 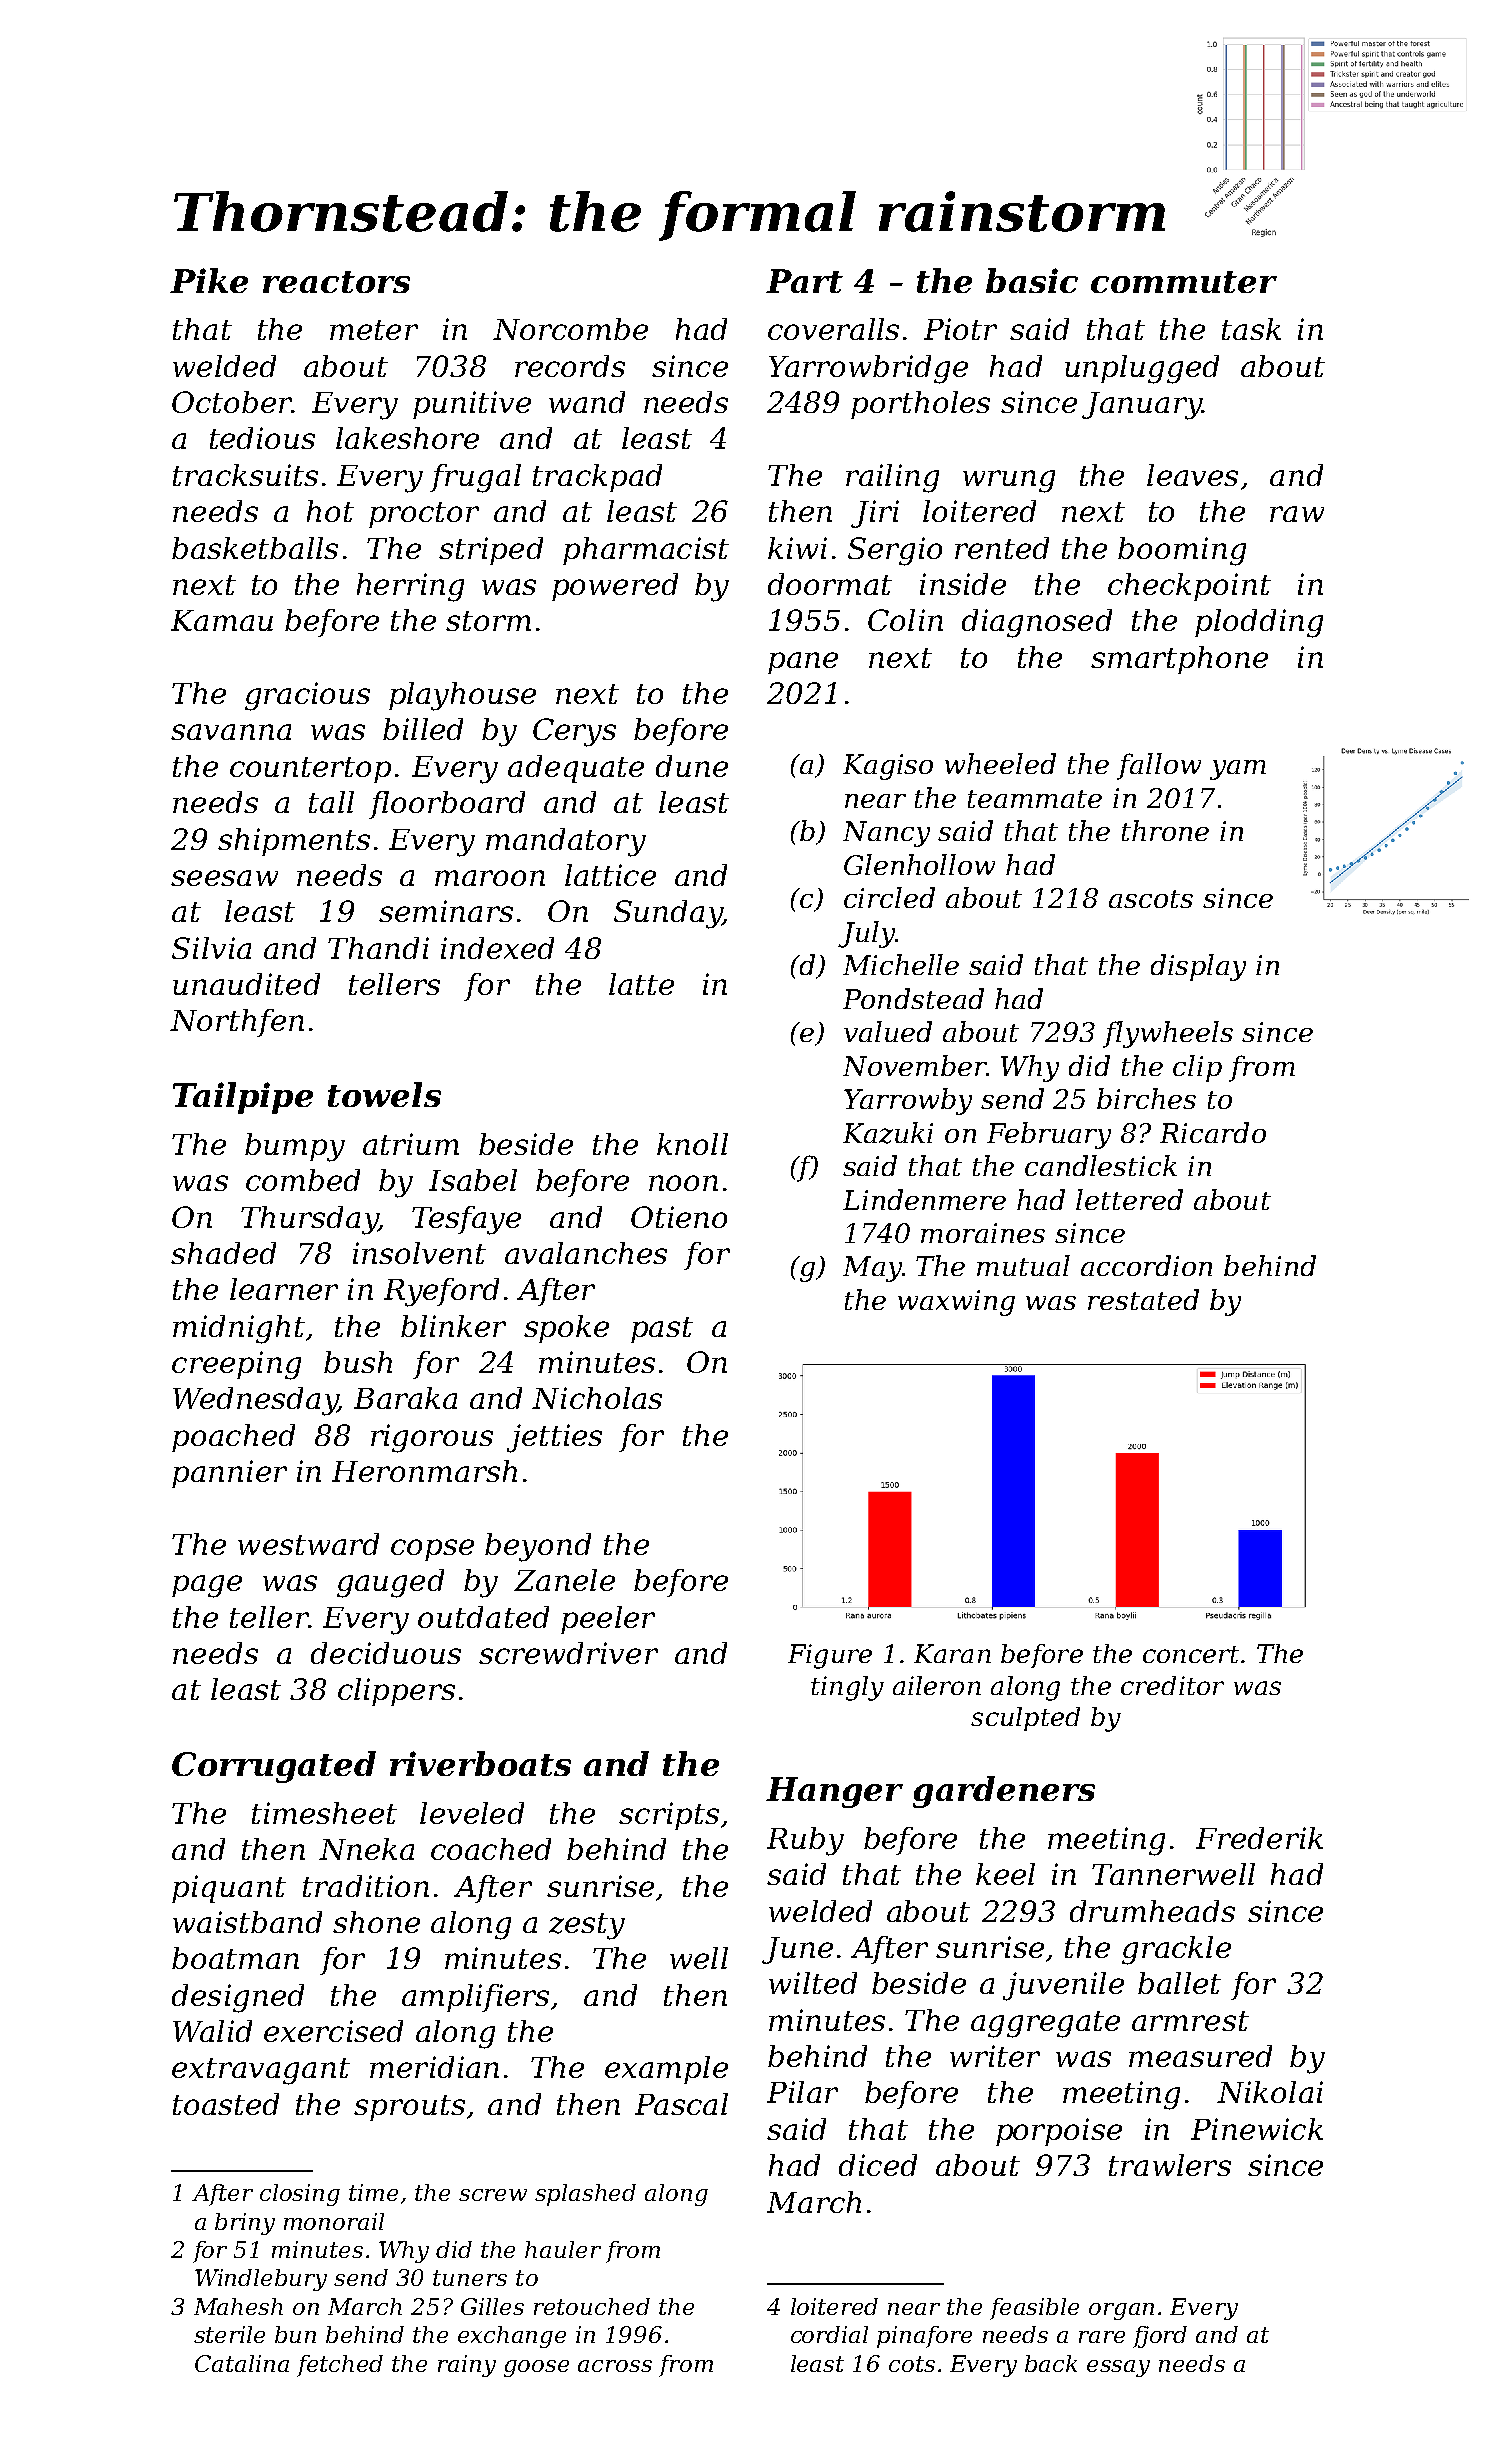 What do you see at coordinates (681, 2104) in the document?
I see `Pascal` at bounding box center [681, 2104].
